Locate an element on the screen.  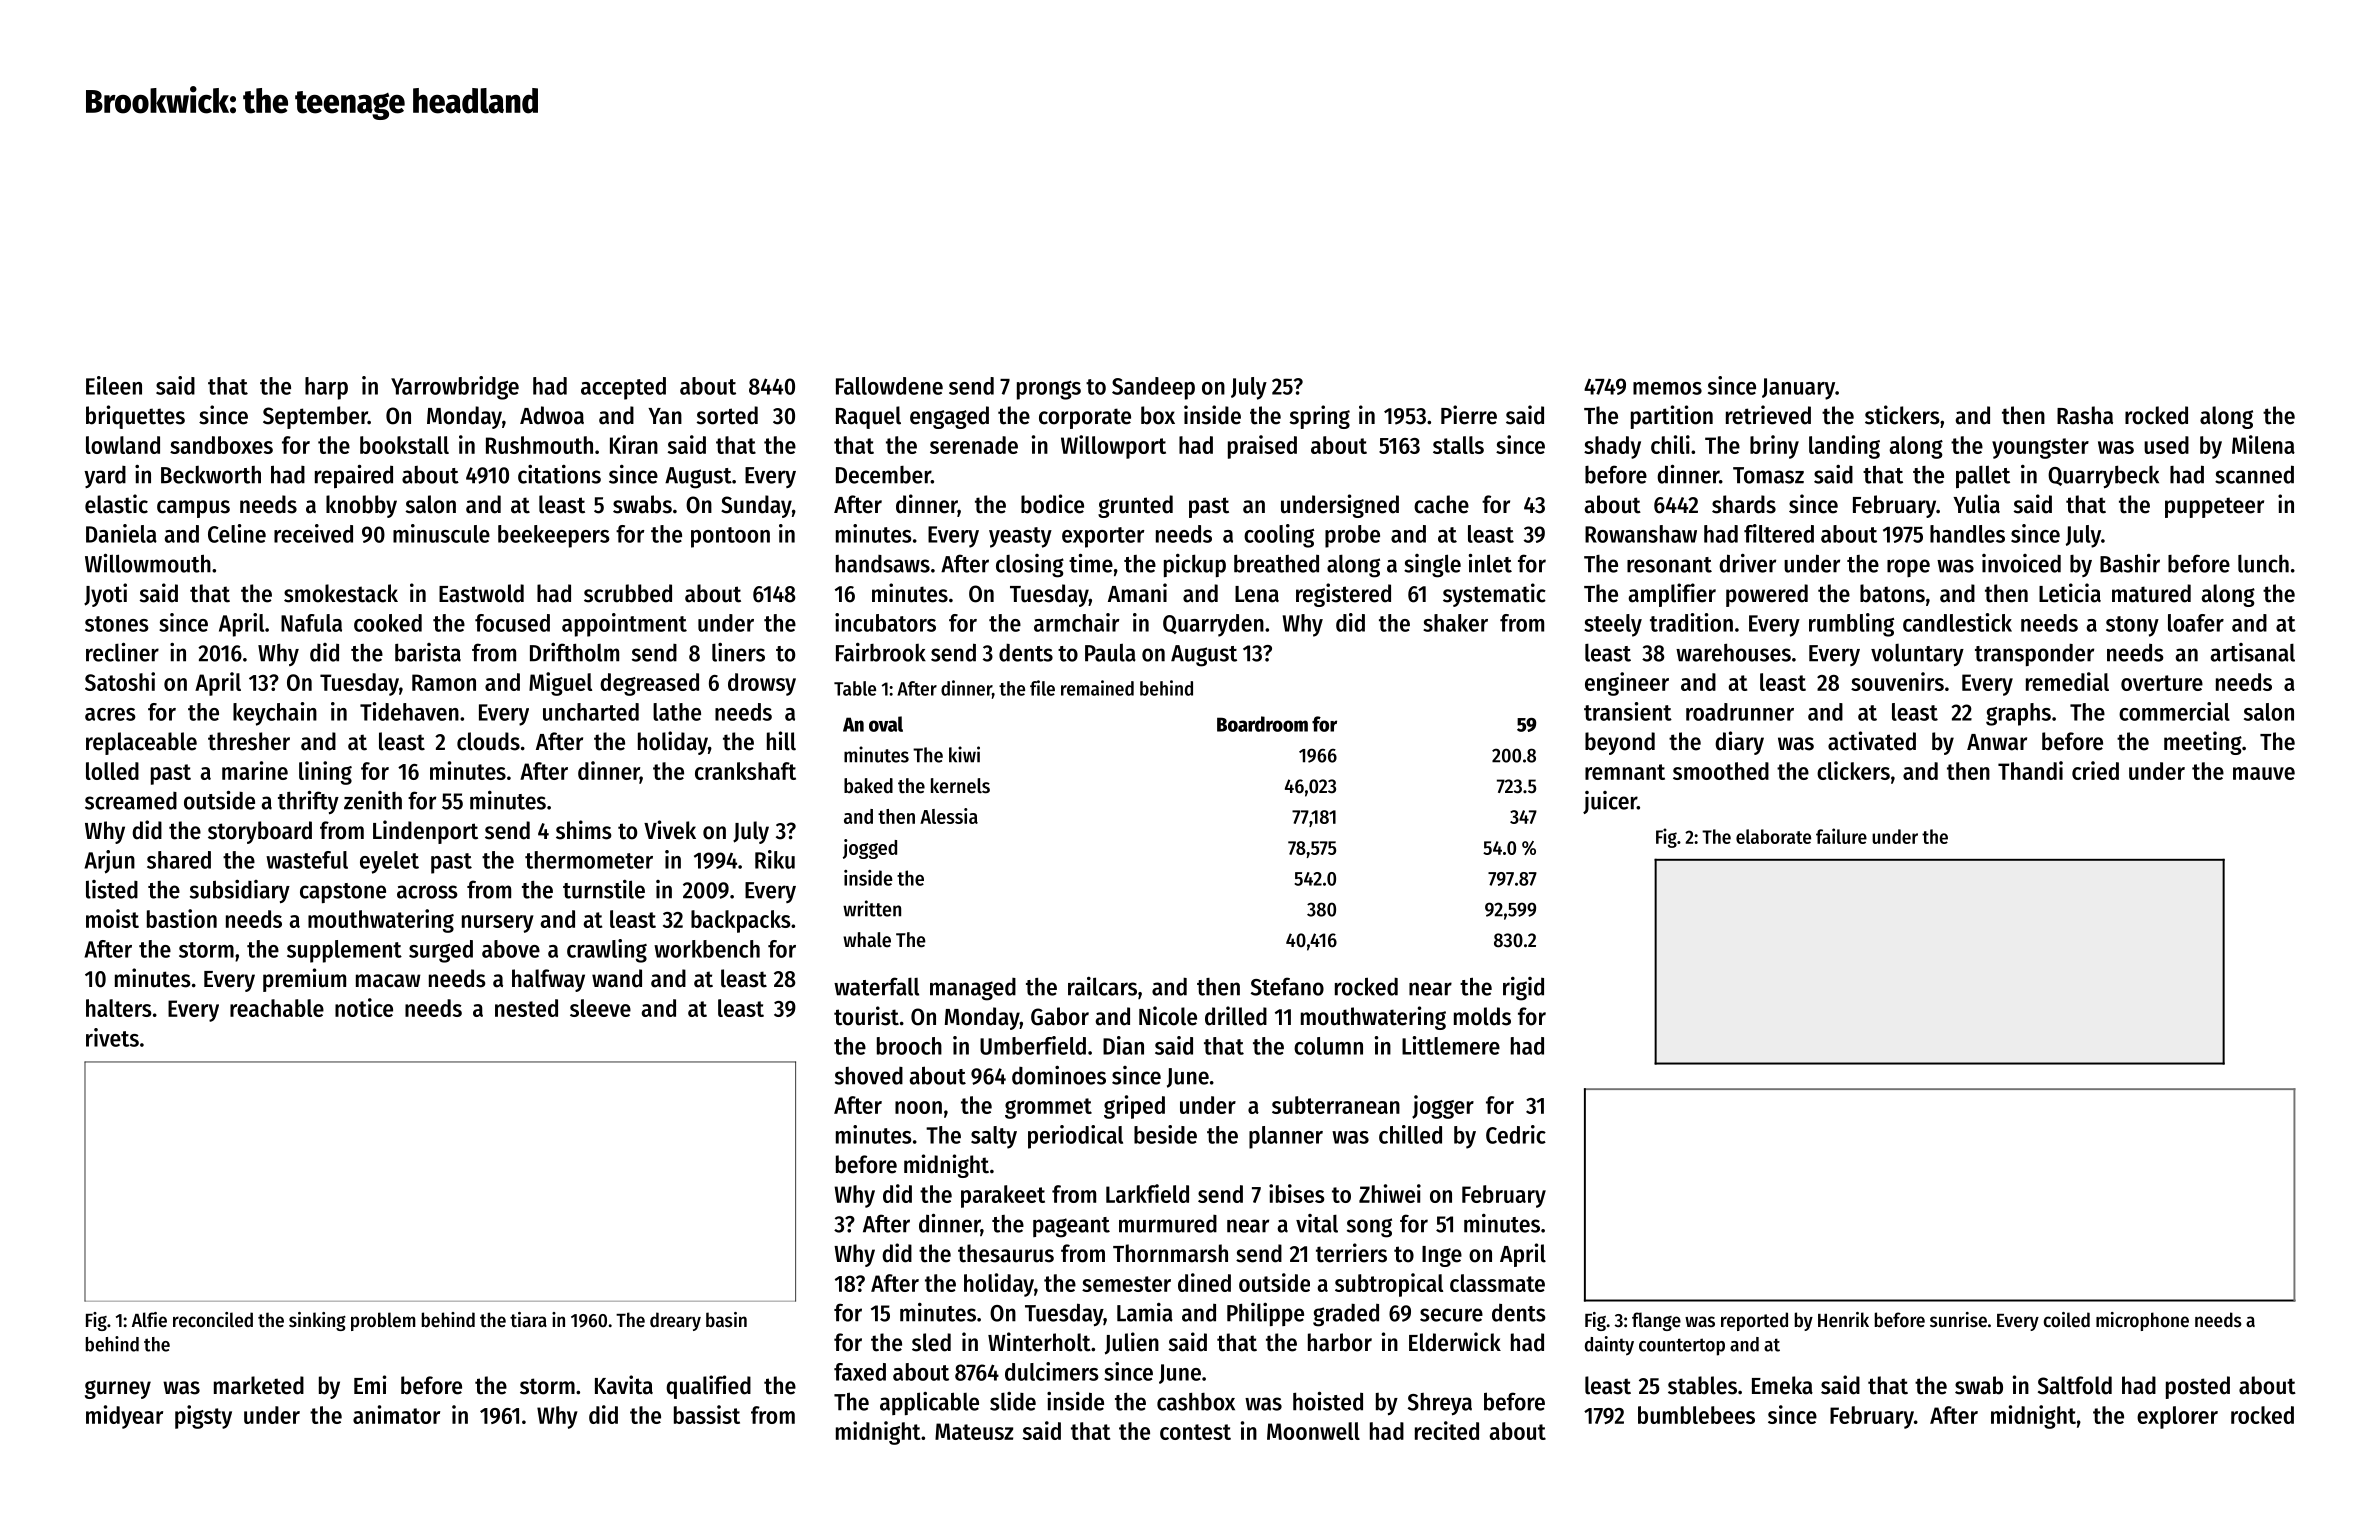
clouds is located at coordinates (488, 741).
